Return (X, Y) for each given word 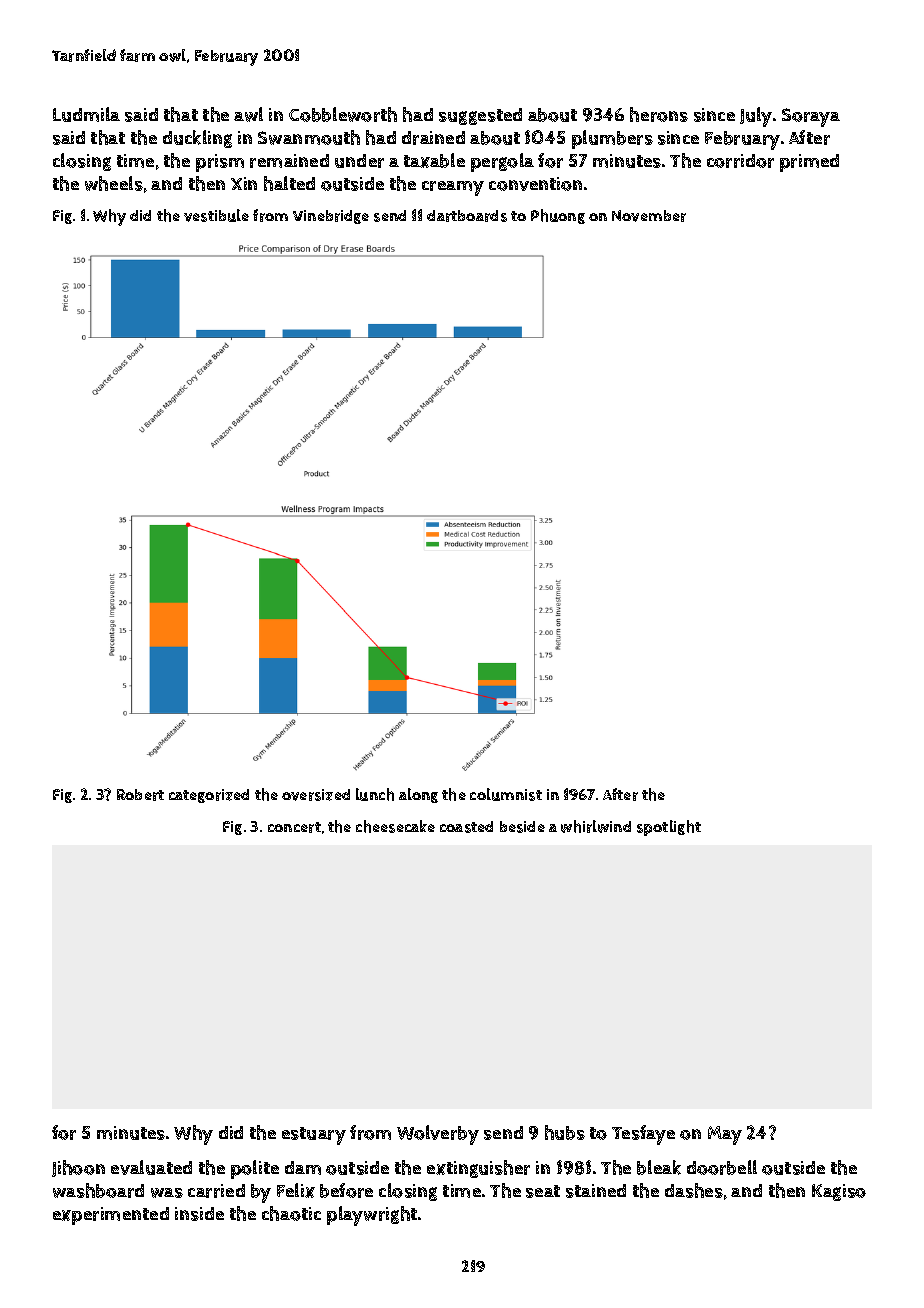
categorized (209, 796)
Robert (140, 795)
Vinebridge (331, 217)
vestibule (216, 215)
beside (522, 827)
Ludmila (86, 114)
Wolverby (438, 1135)
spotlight (669, 828)
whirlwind (596, 826)
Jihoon (78, 1168)
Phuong (558, 216)
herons (659, 114)
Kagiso (839, 1192)
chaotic (291, 1213)
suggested (480, 116)
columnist (506, 794)
